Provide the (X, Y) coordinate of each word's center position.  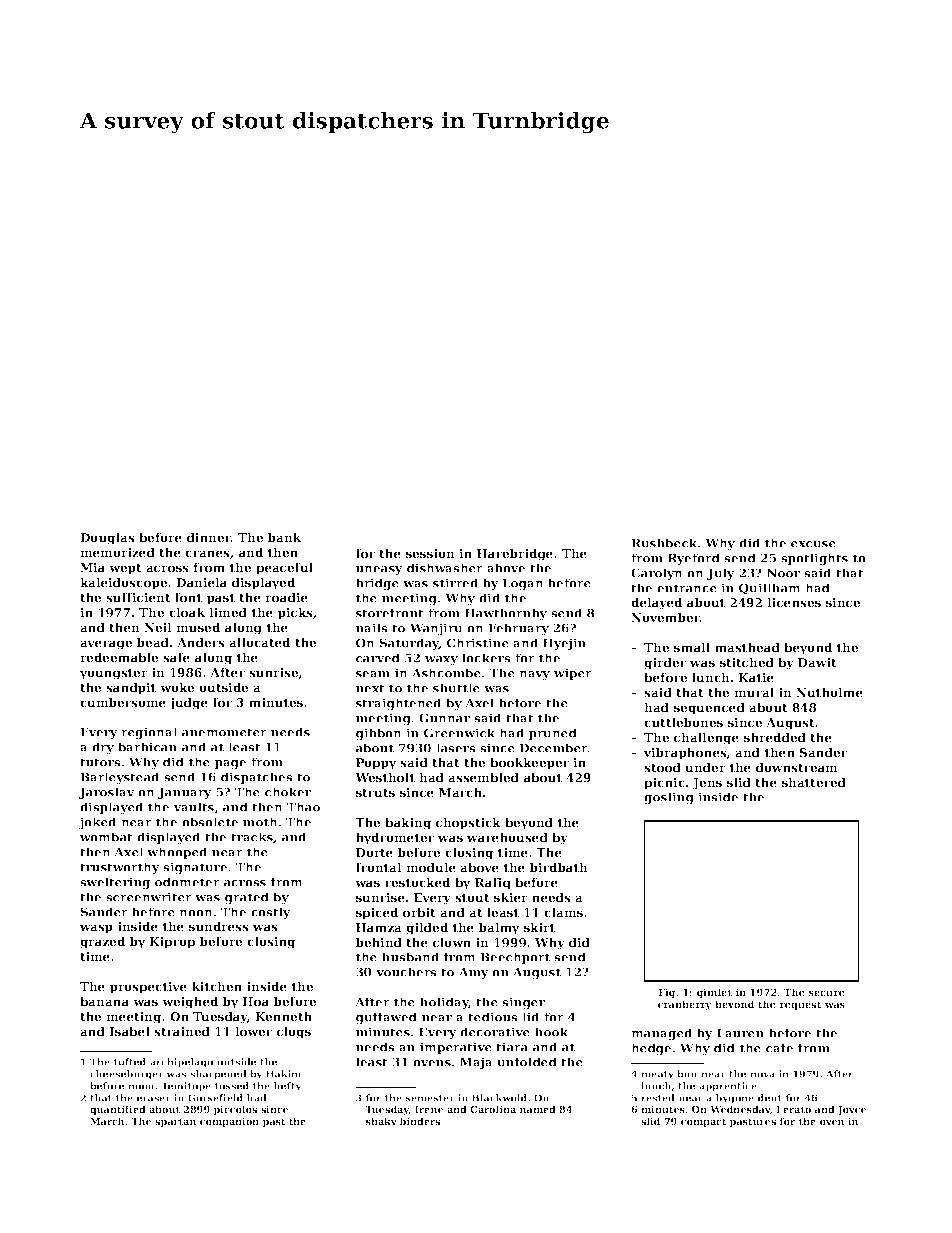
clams (563, 912)
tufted (129, 1062)
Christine (478, 643)
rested (658, 1098)
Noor (783, 573)
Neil (158, 627)
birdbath (559, 867)
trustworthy (120, 868)
